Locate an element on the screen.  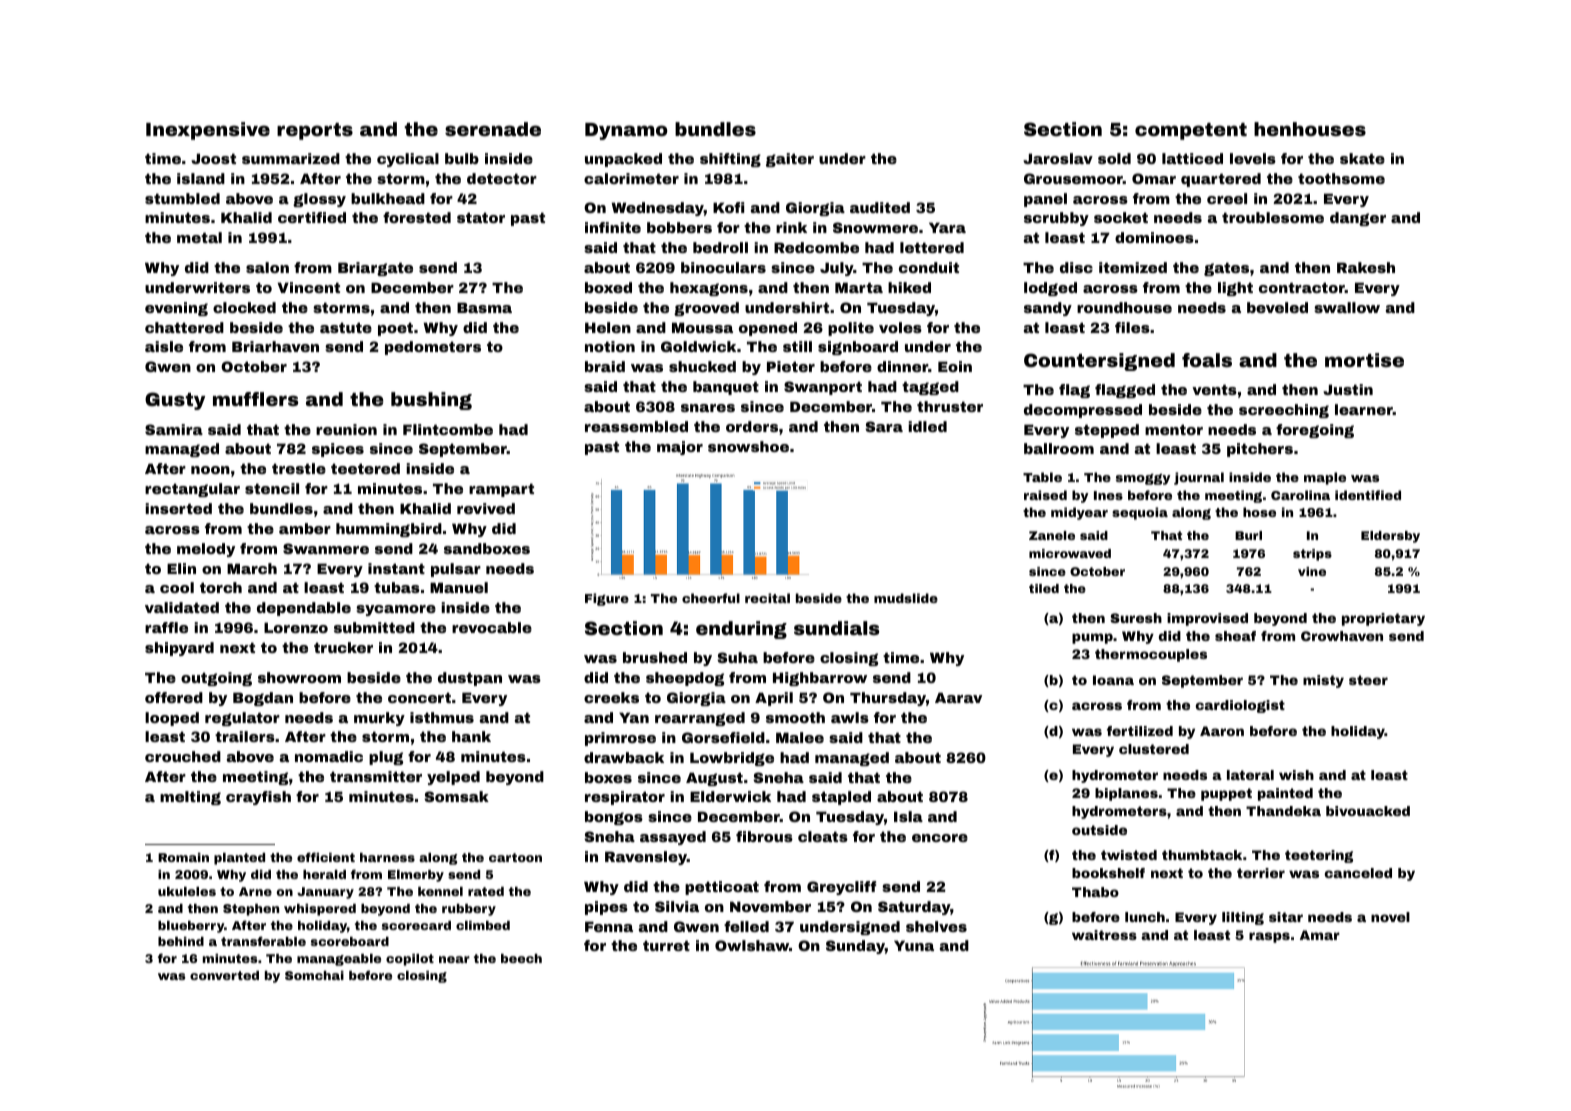
drawback is located at coordinates (624, 757).
